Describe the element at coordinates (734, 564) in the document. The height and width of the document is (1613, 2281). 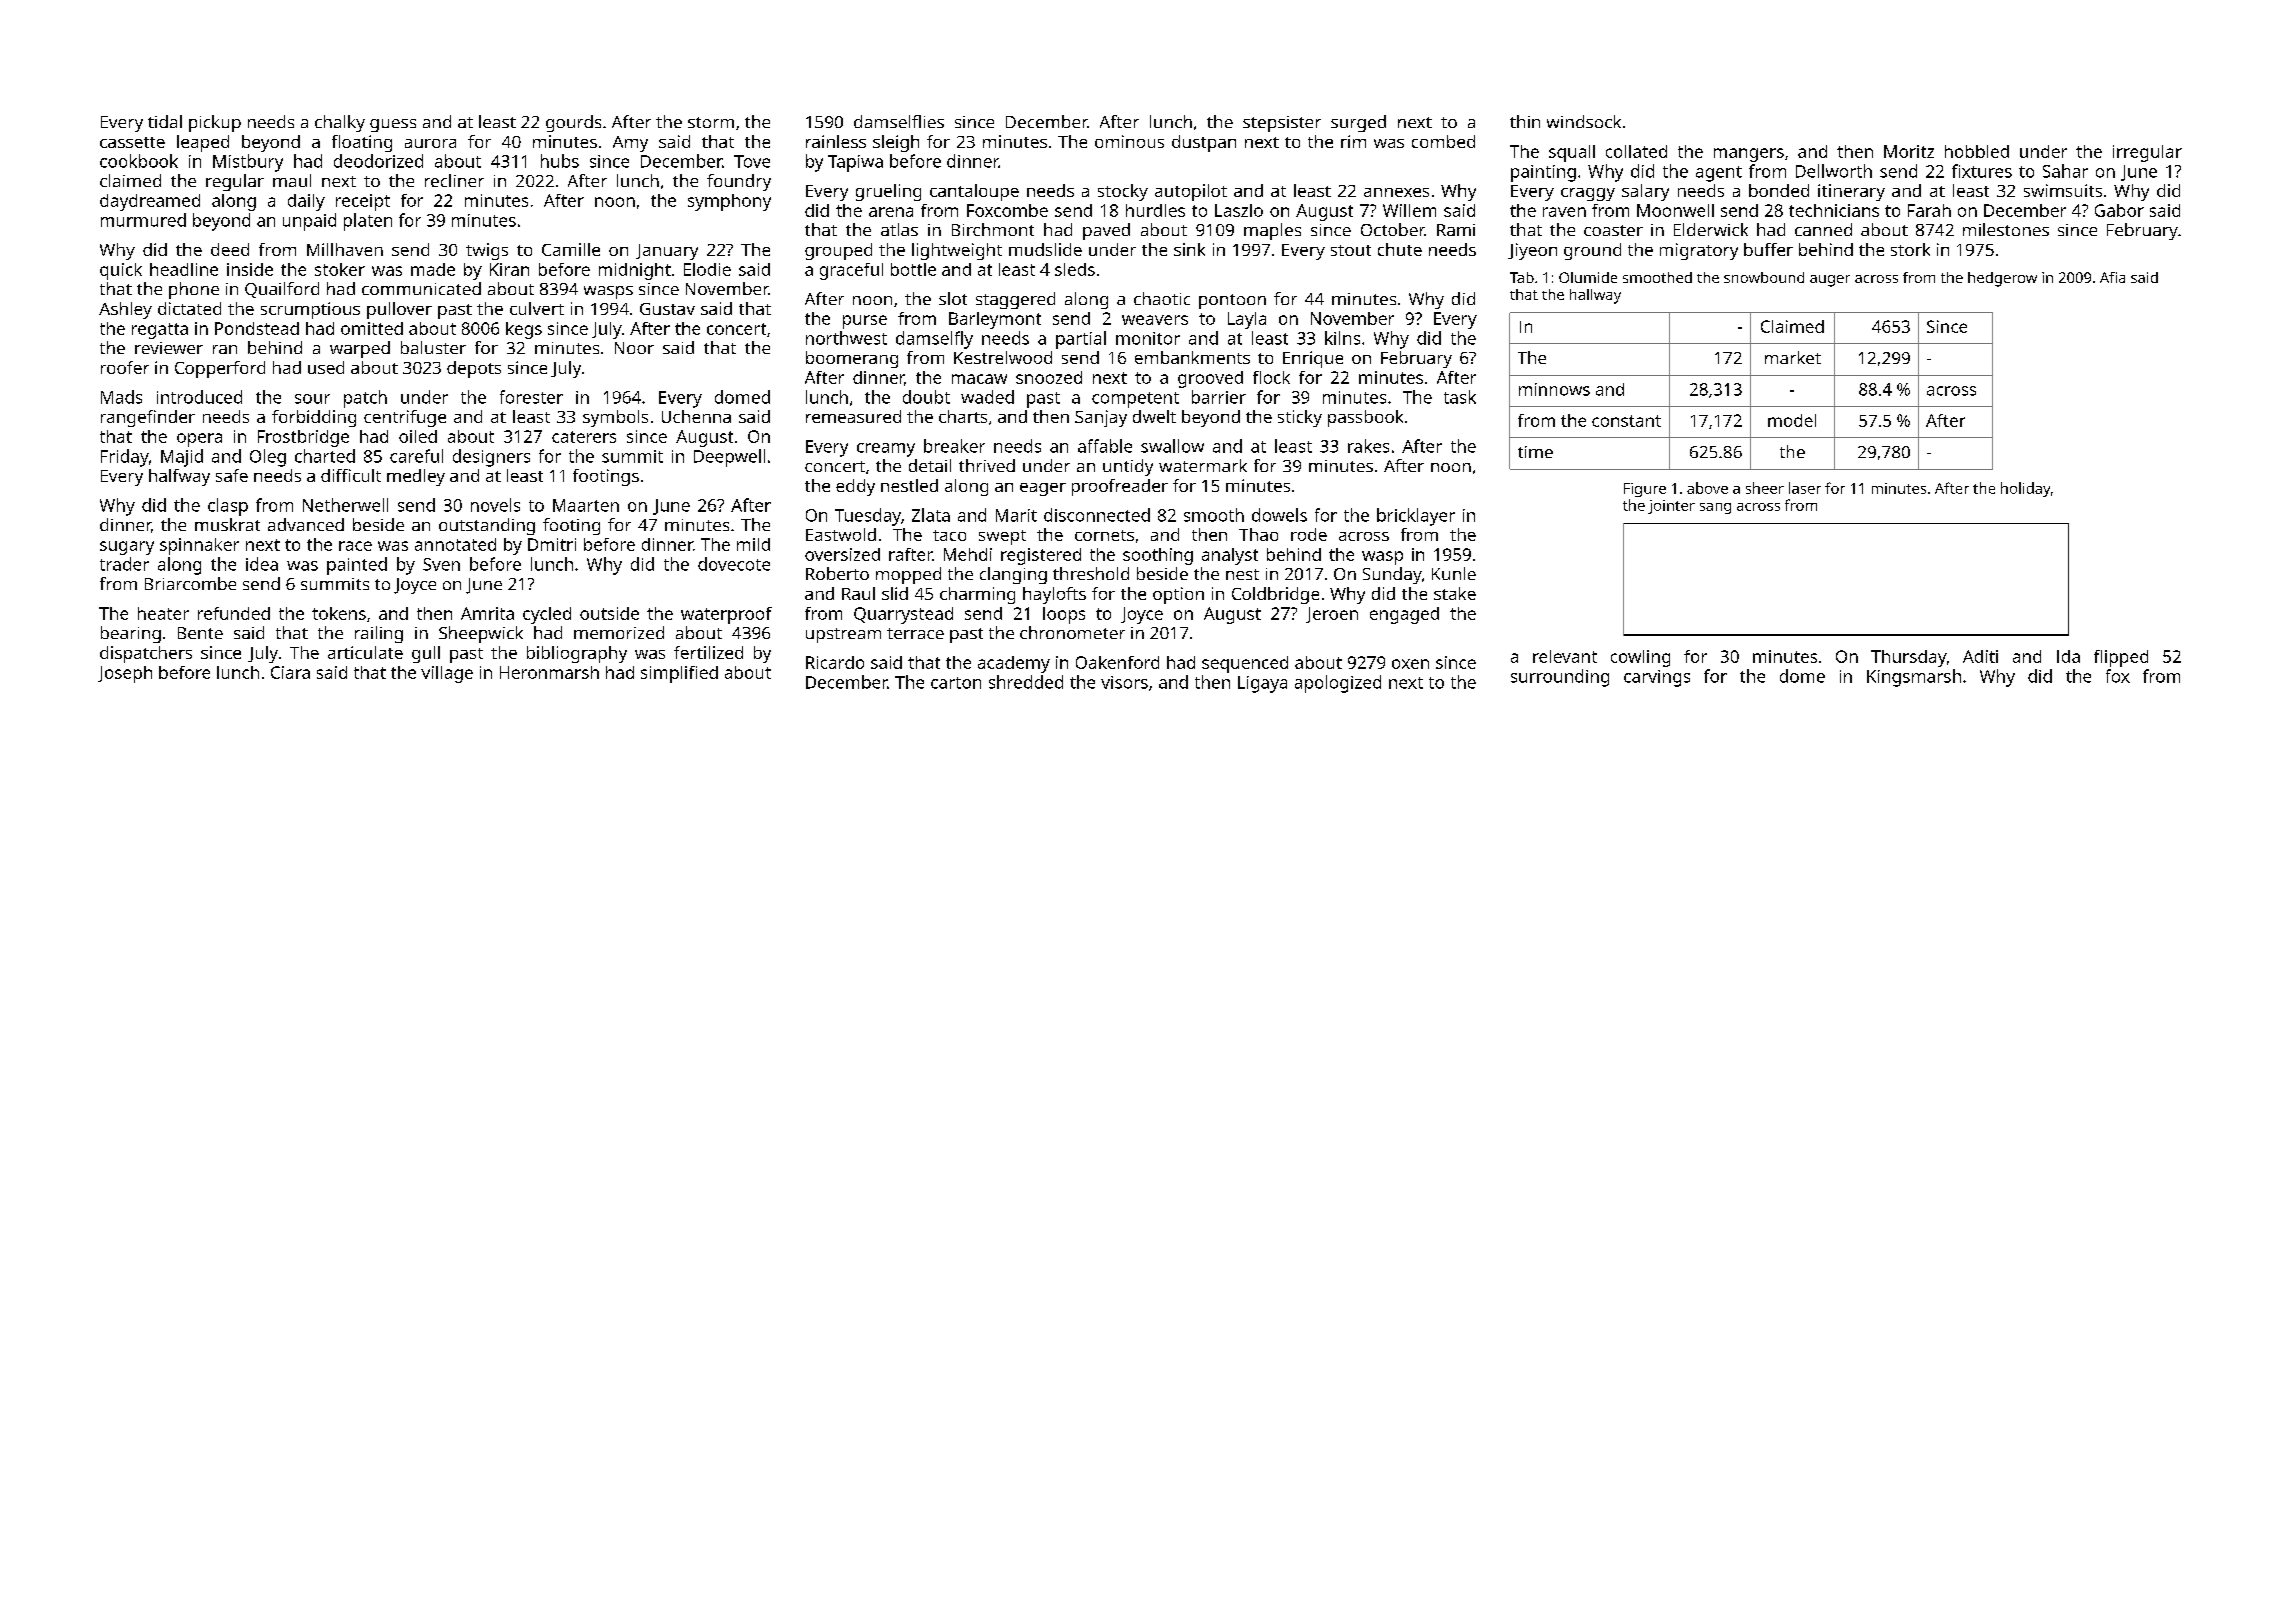
I see `dovecote` at that location.
